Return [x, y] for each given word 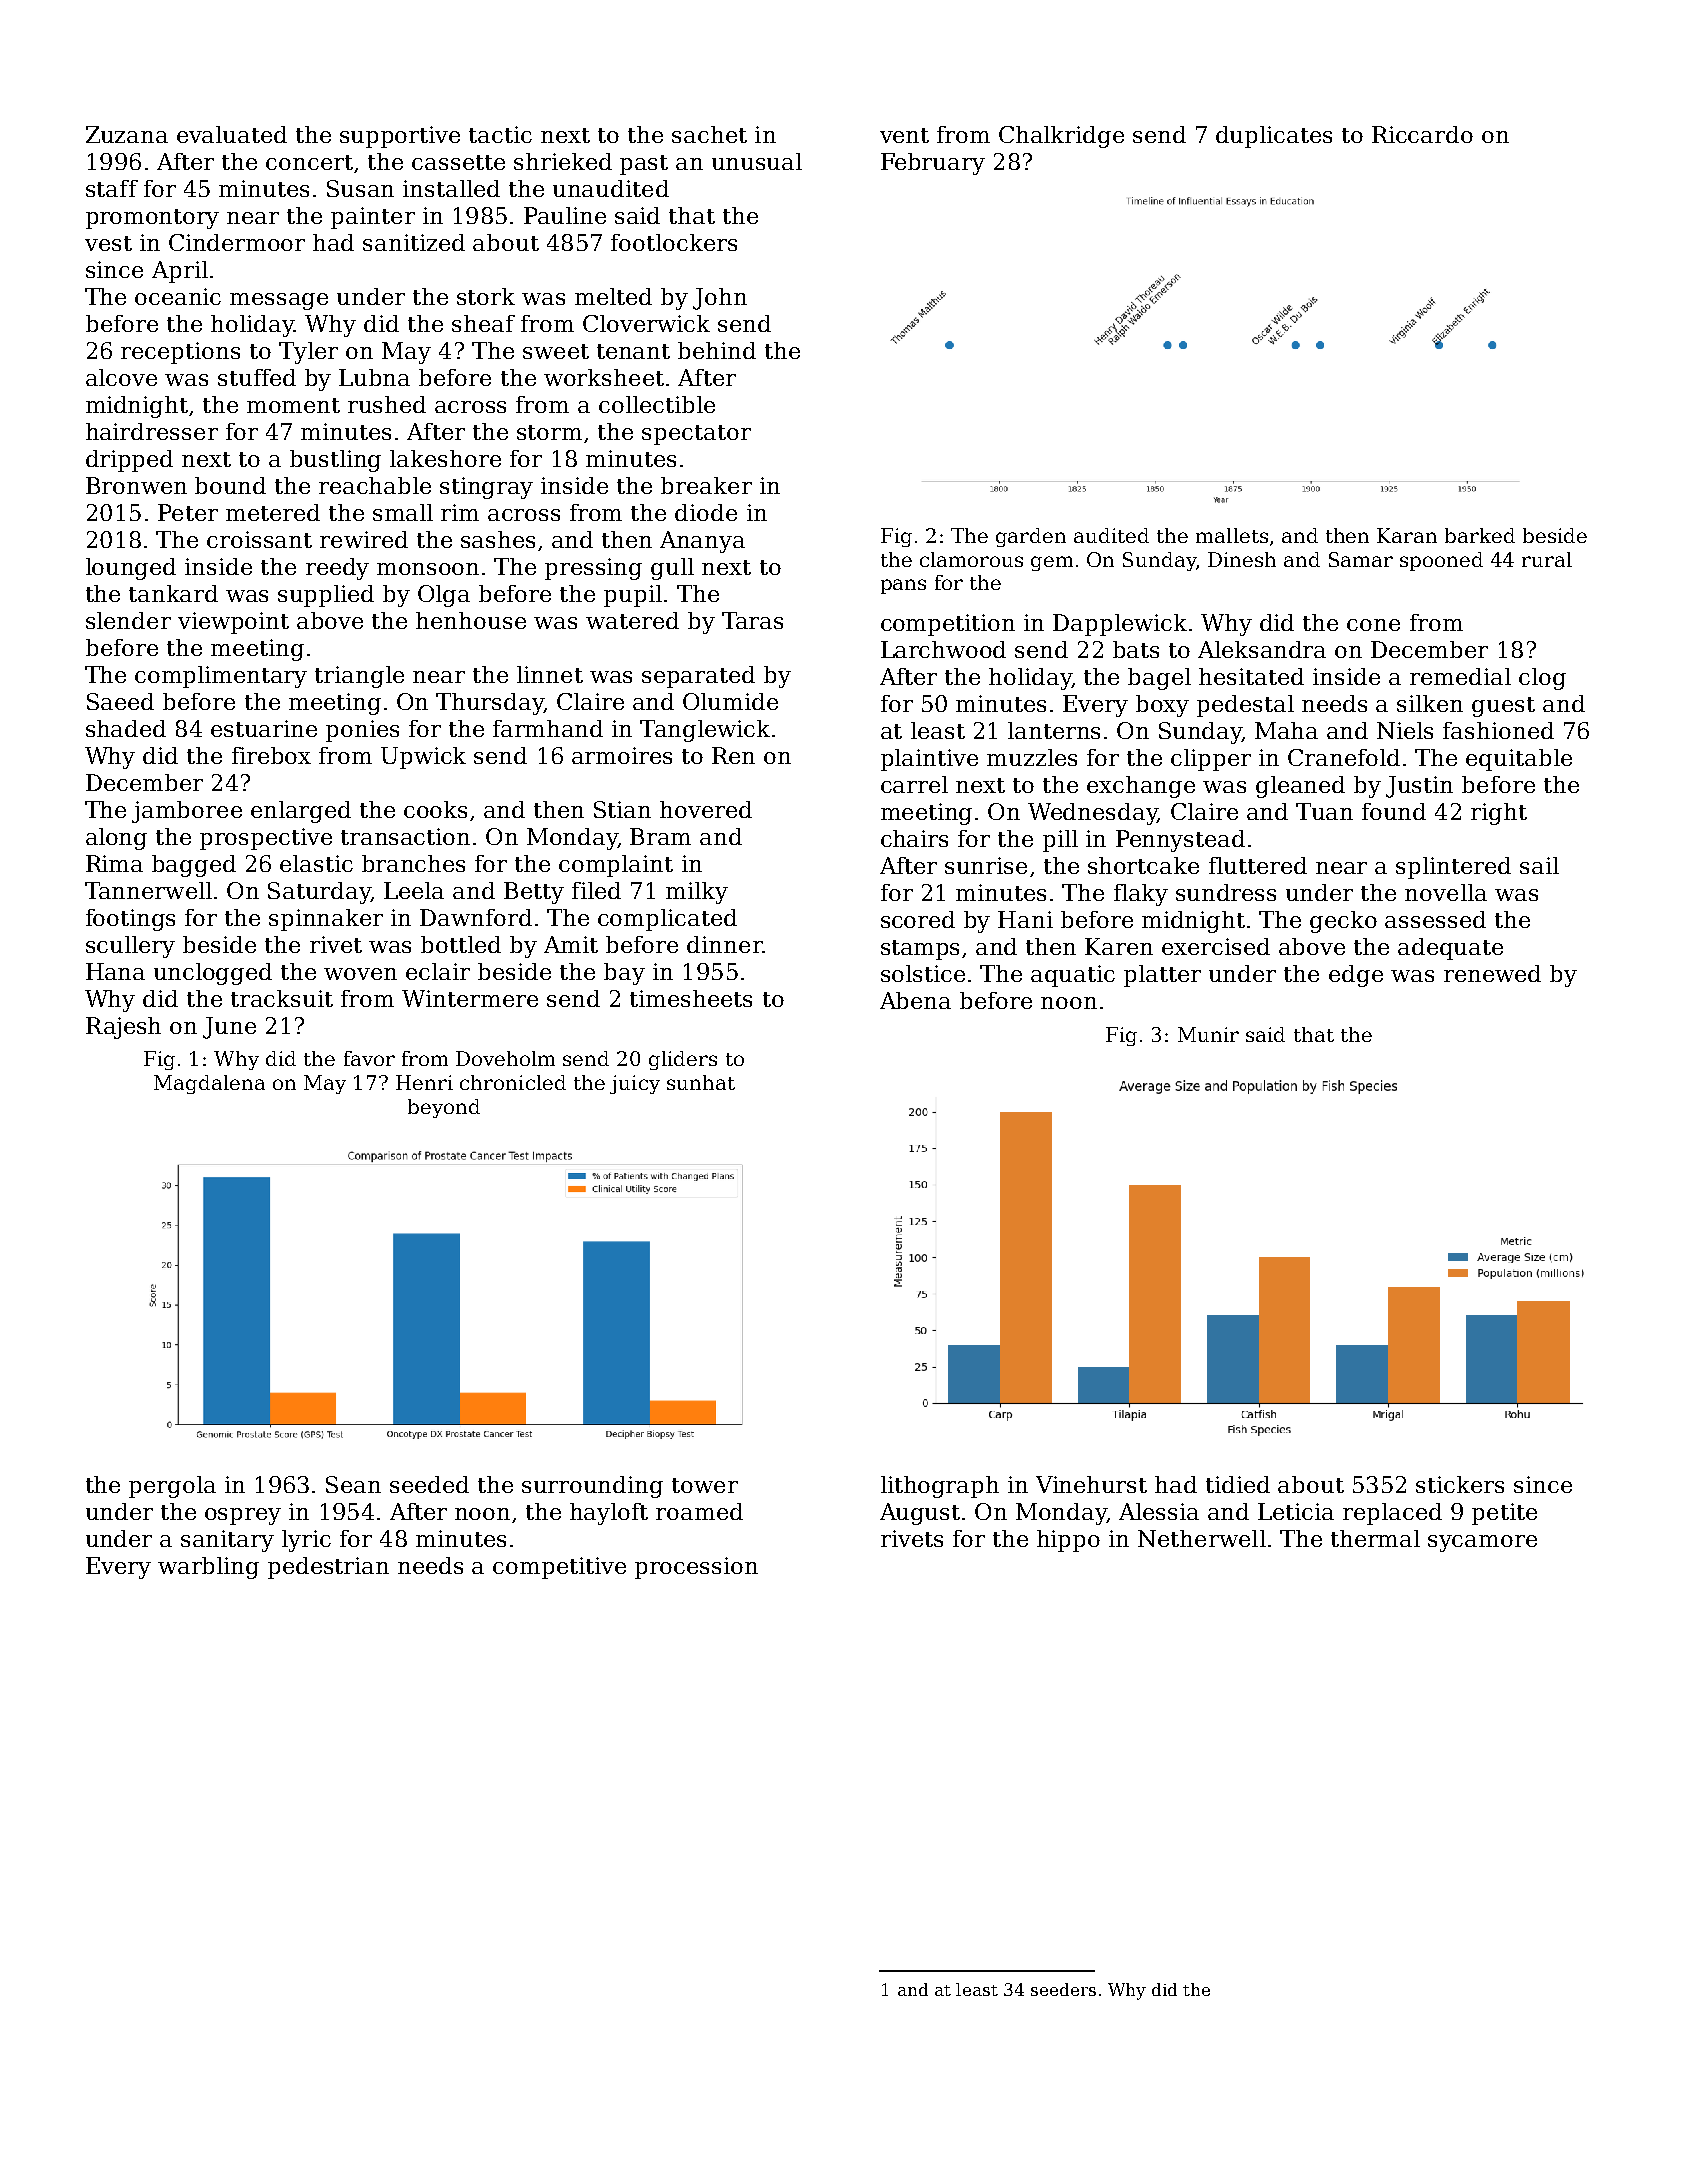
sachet [709, 134]
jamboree [187, 812]
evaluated [232, 134]
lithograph [940, 1487]
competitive [559, 1568]
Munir [1208, 1034]
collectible [657, 404]
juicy [635, 1084]
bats [1136, 649]
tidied [1238, 1484]
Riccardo [1422, 134]
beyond [444, 1108]
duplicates [1274, 137]
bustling [335, 461]
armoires [622, 755]
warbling [208, 1568]
